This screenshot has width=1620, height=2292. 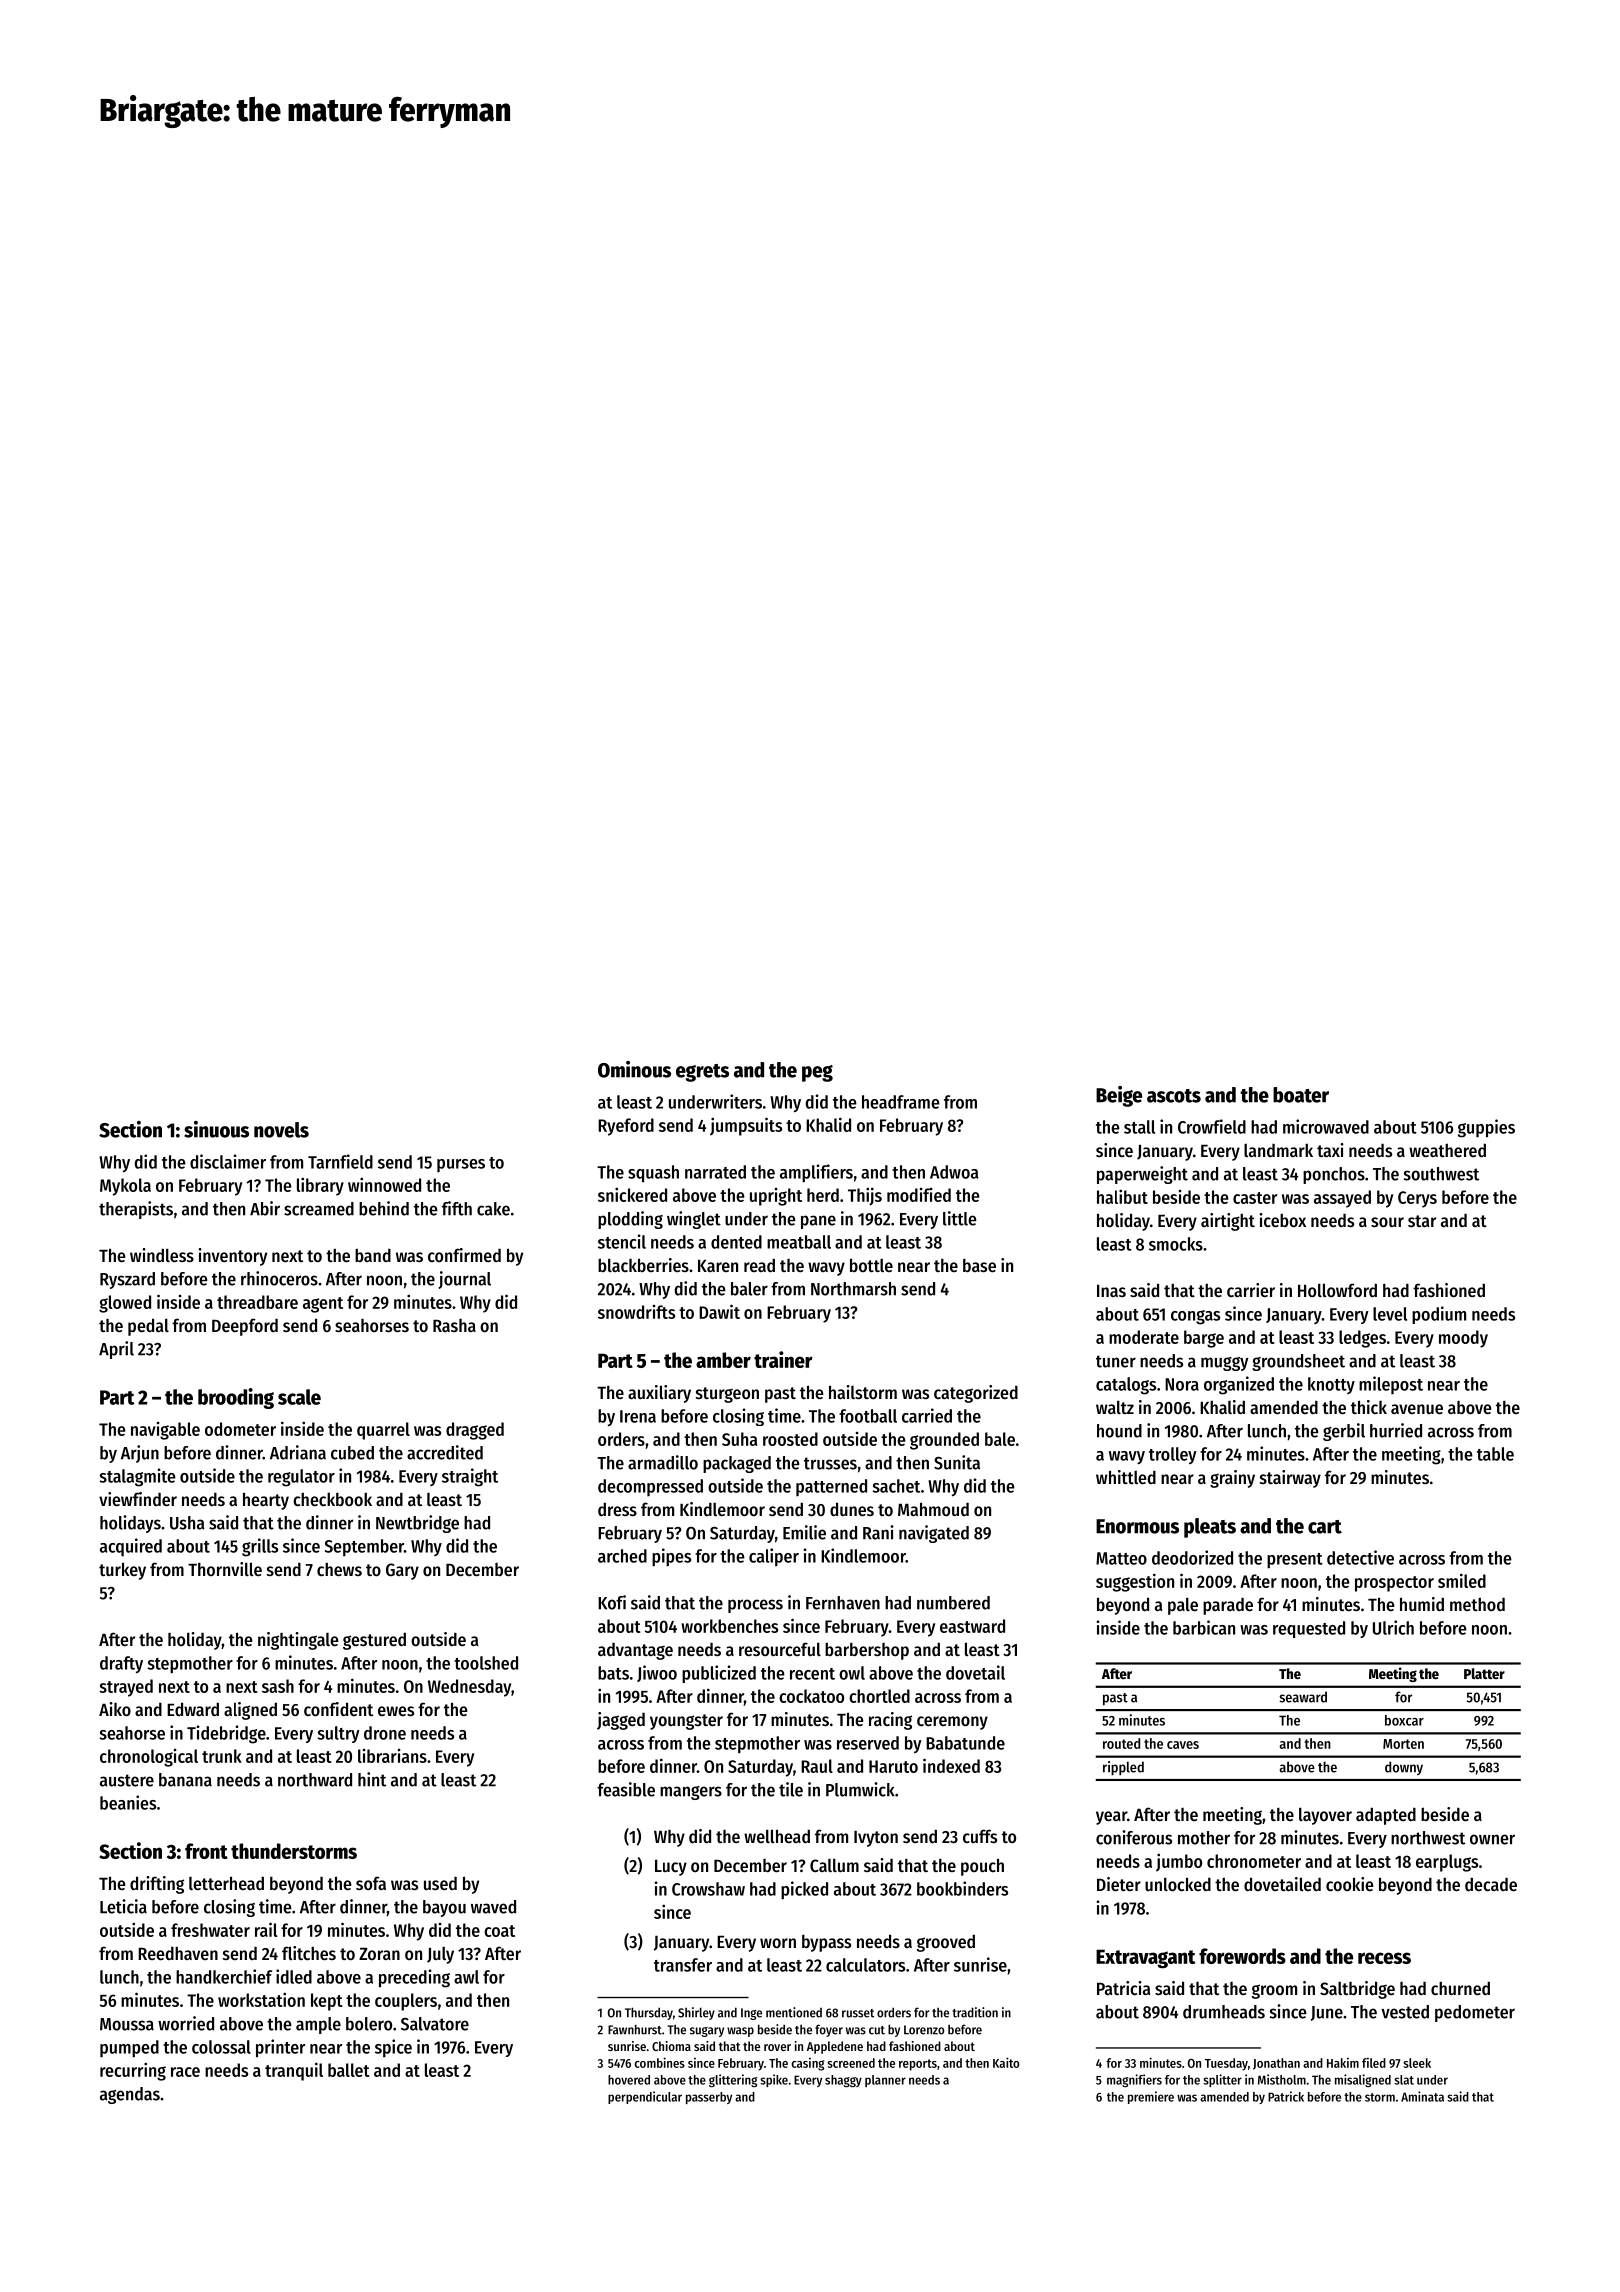 What do you see at coordinates (1301, 1095) in the screenshot?
I see `boater` at bounding box center [1301, 1095].
